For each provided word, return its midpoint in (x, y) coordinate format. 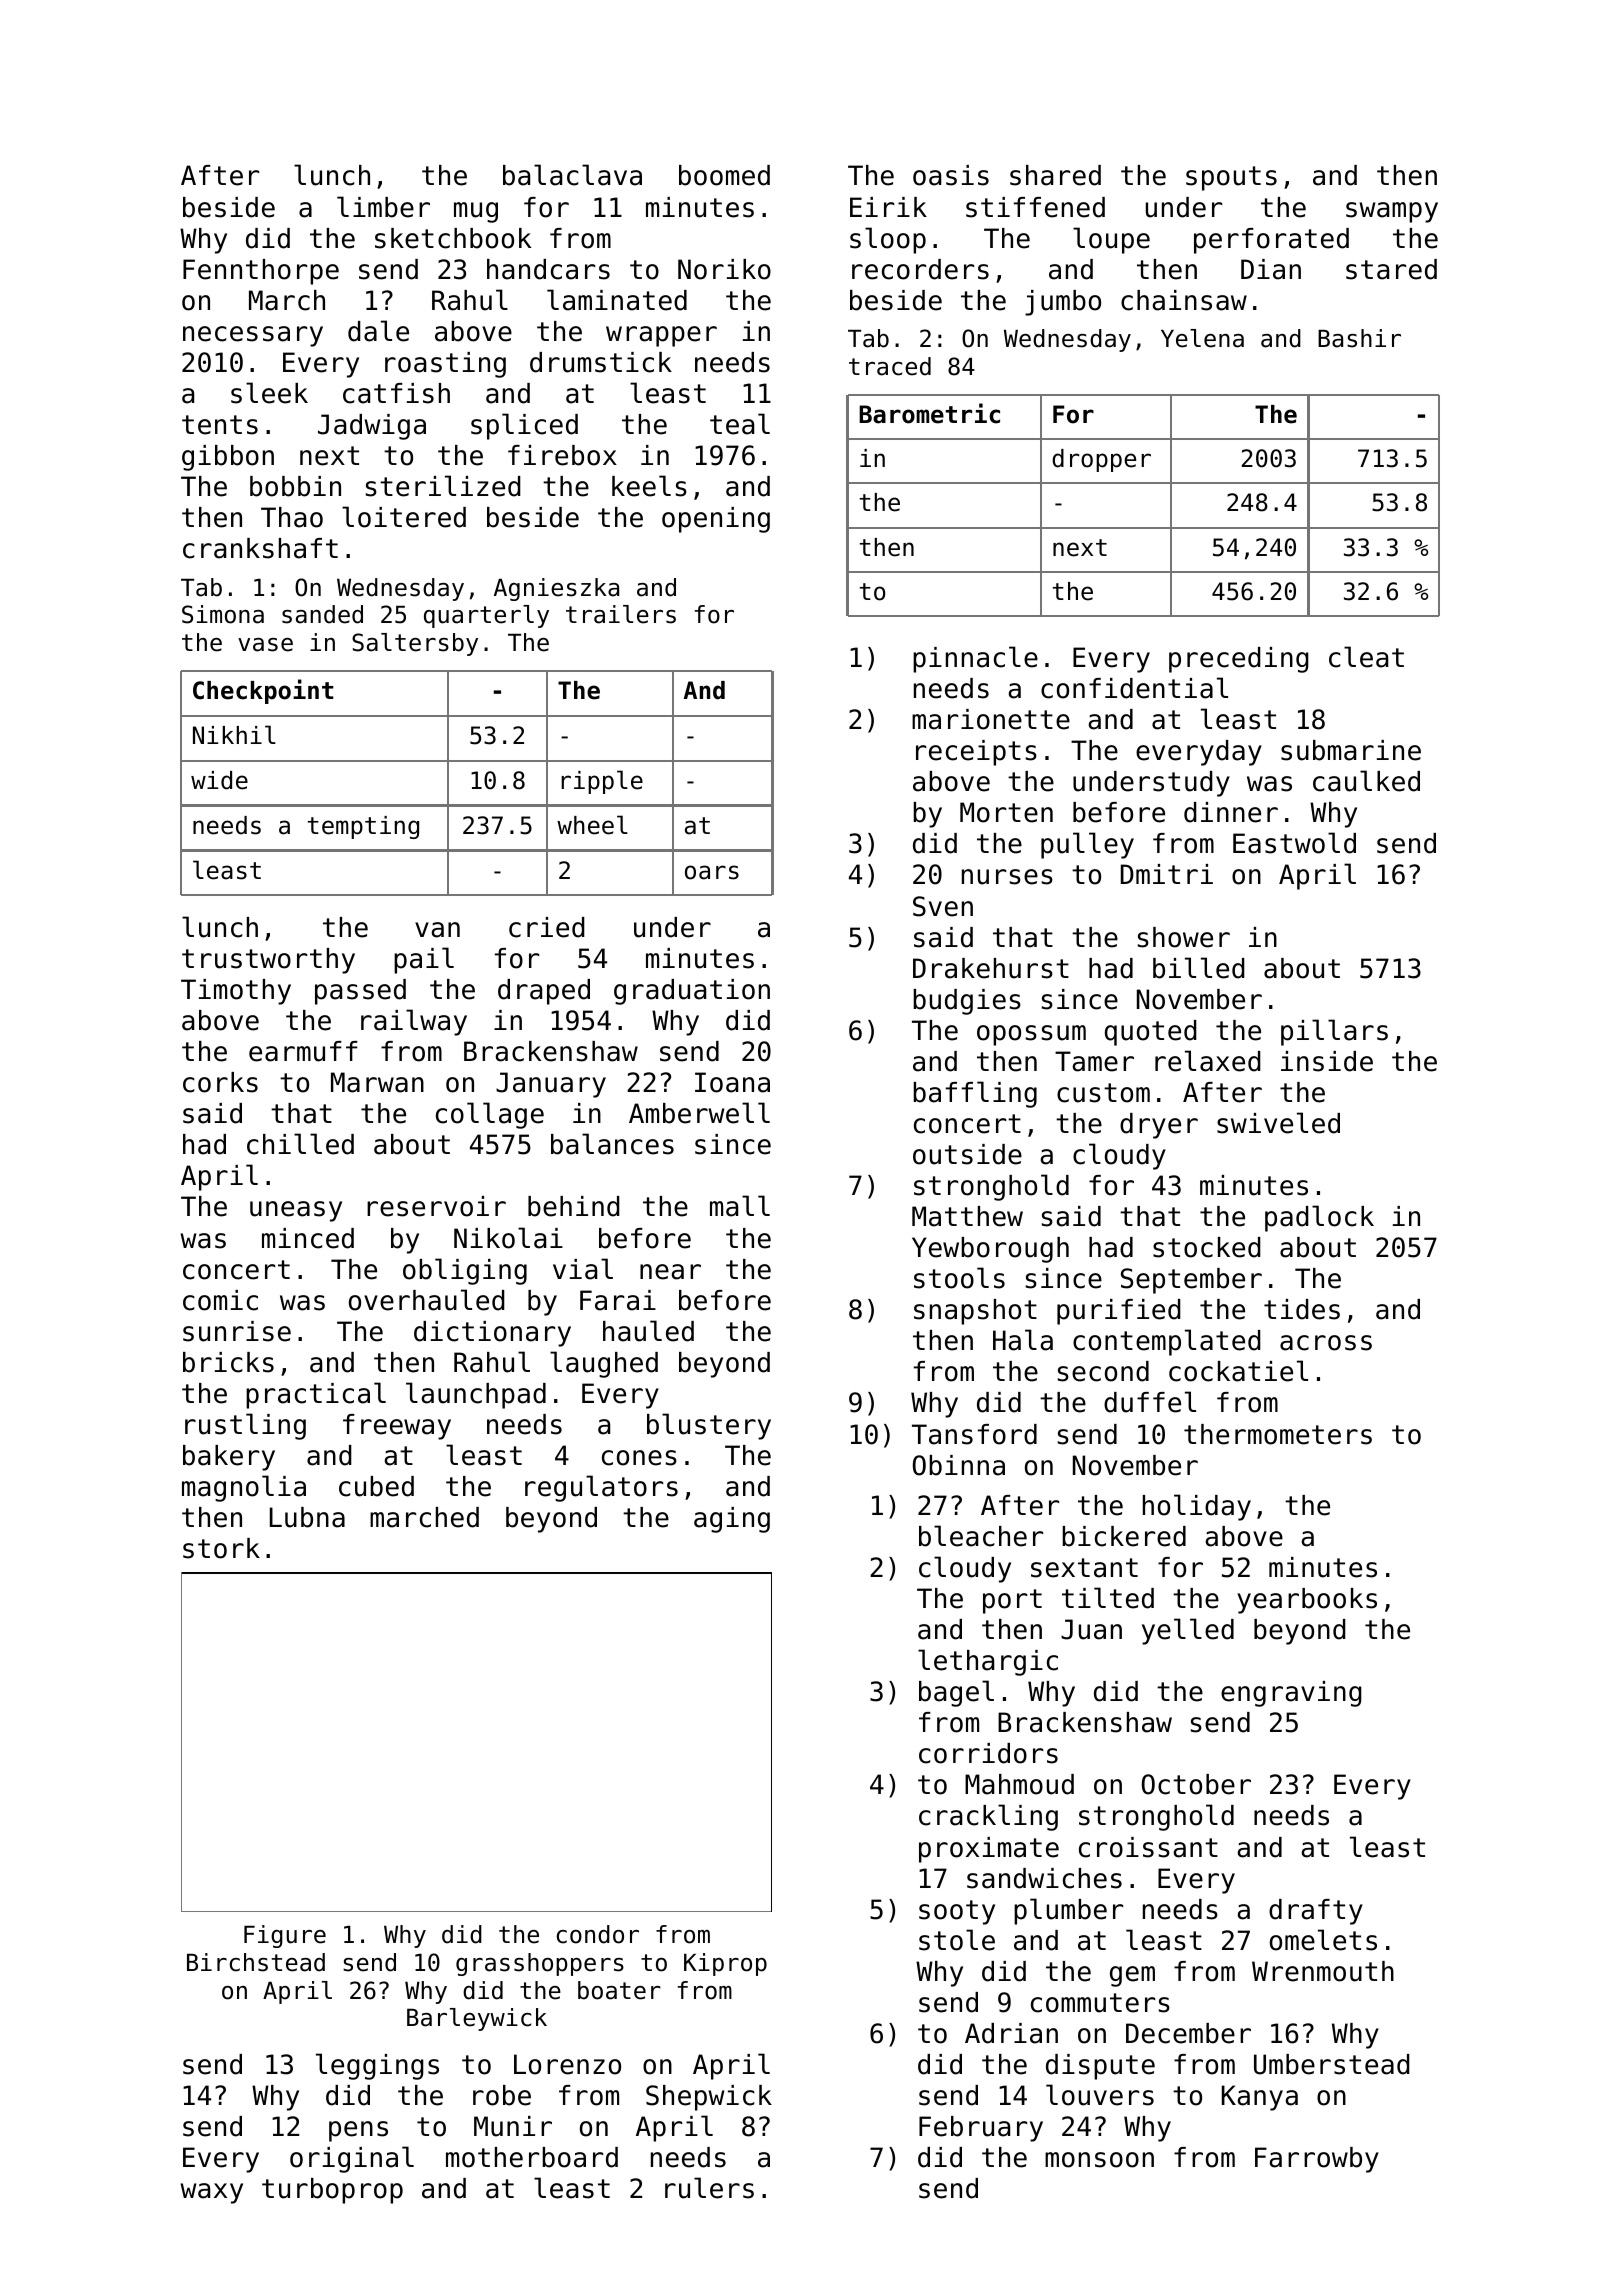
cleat (1366, 657)
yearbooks (1307, 1601)
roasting (445, 365)
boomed (724, 175)
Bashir (1359, 338)
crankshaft (260, 548)
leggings (377, 2066)
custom (1103, 1093)
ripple (602, 782)
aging (732, 1520)
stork (221, 1548)
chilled (300, 1144)
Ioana (732, 1082)
